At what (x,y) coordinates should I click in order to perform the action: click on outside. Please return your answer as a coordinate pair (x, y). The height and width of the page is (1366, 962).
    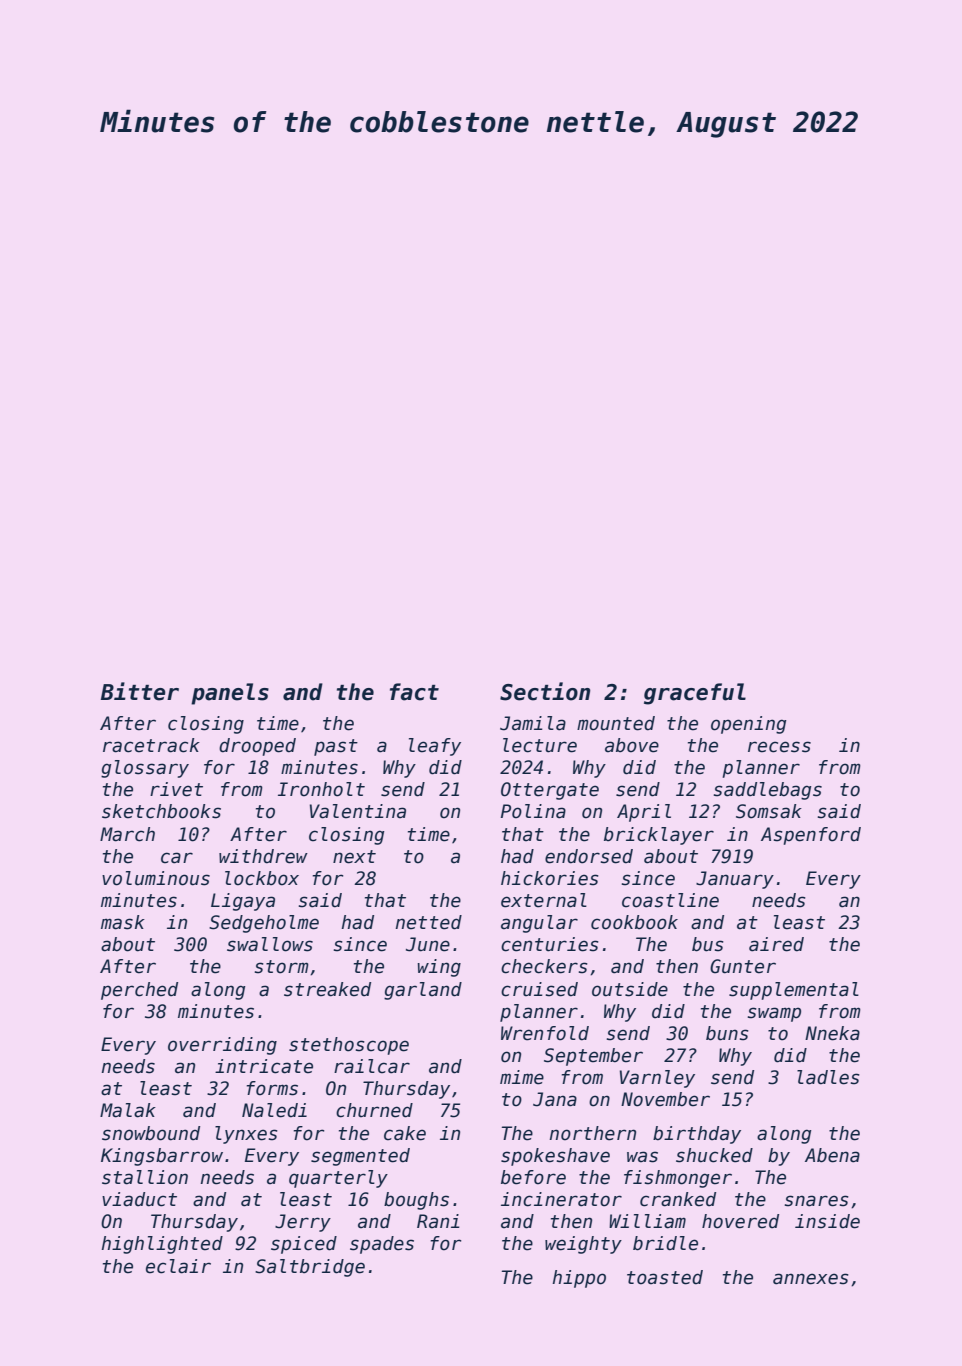
    Looking at the image, I should click on (630, 989).
